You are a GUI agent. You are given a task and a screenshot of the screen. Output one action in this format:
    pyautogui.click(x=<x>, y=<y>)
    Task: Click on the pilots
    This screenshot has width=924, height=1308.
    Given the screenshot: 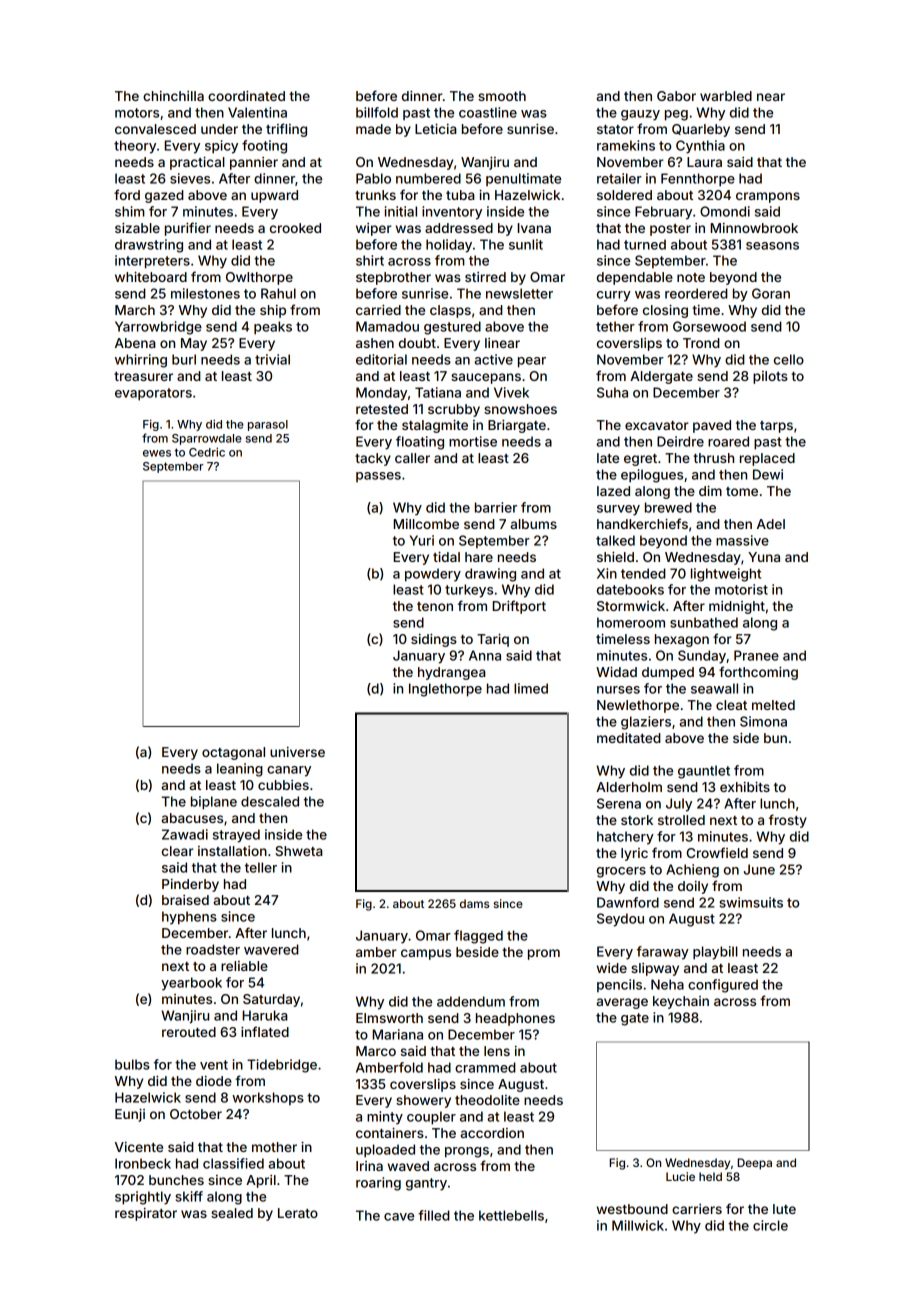 What is the action you would take?
    pyautogui.click(x=770, y=377)
